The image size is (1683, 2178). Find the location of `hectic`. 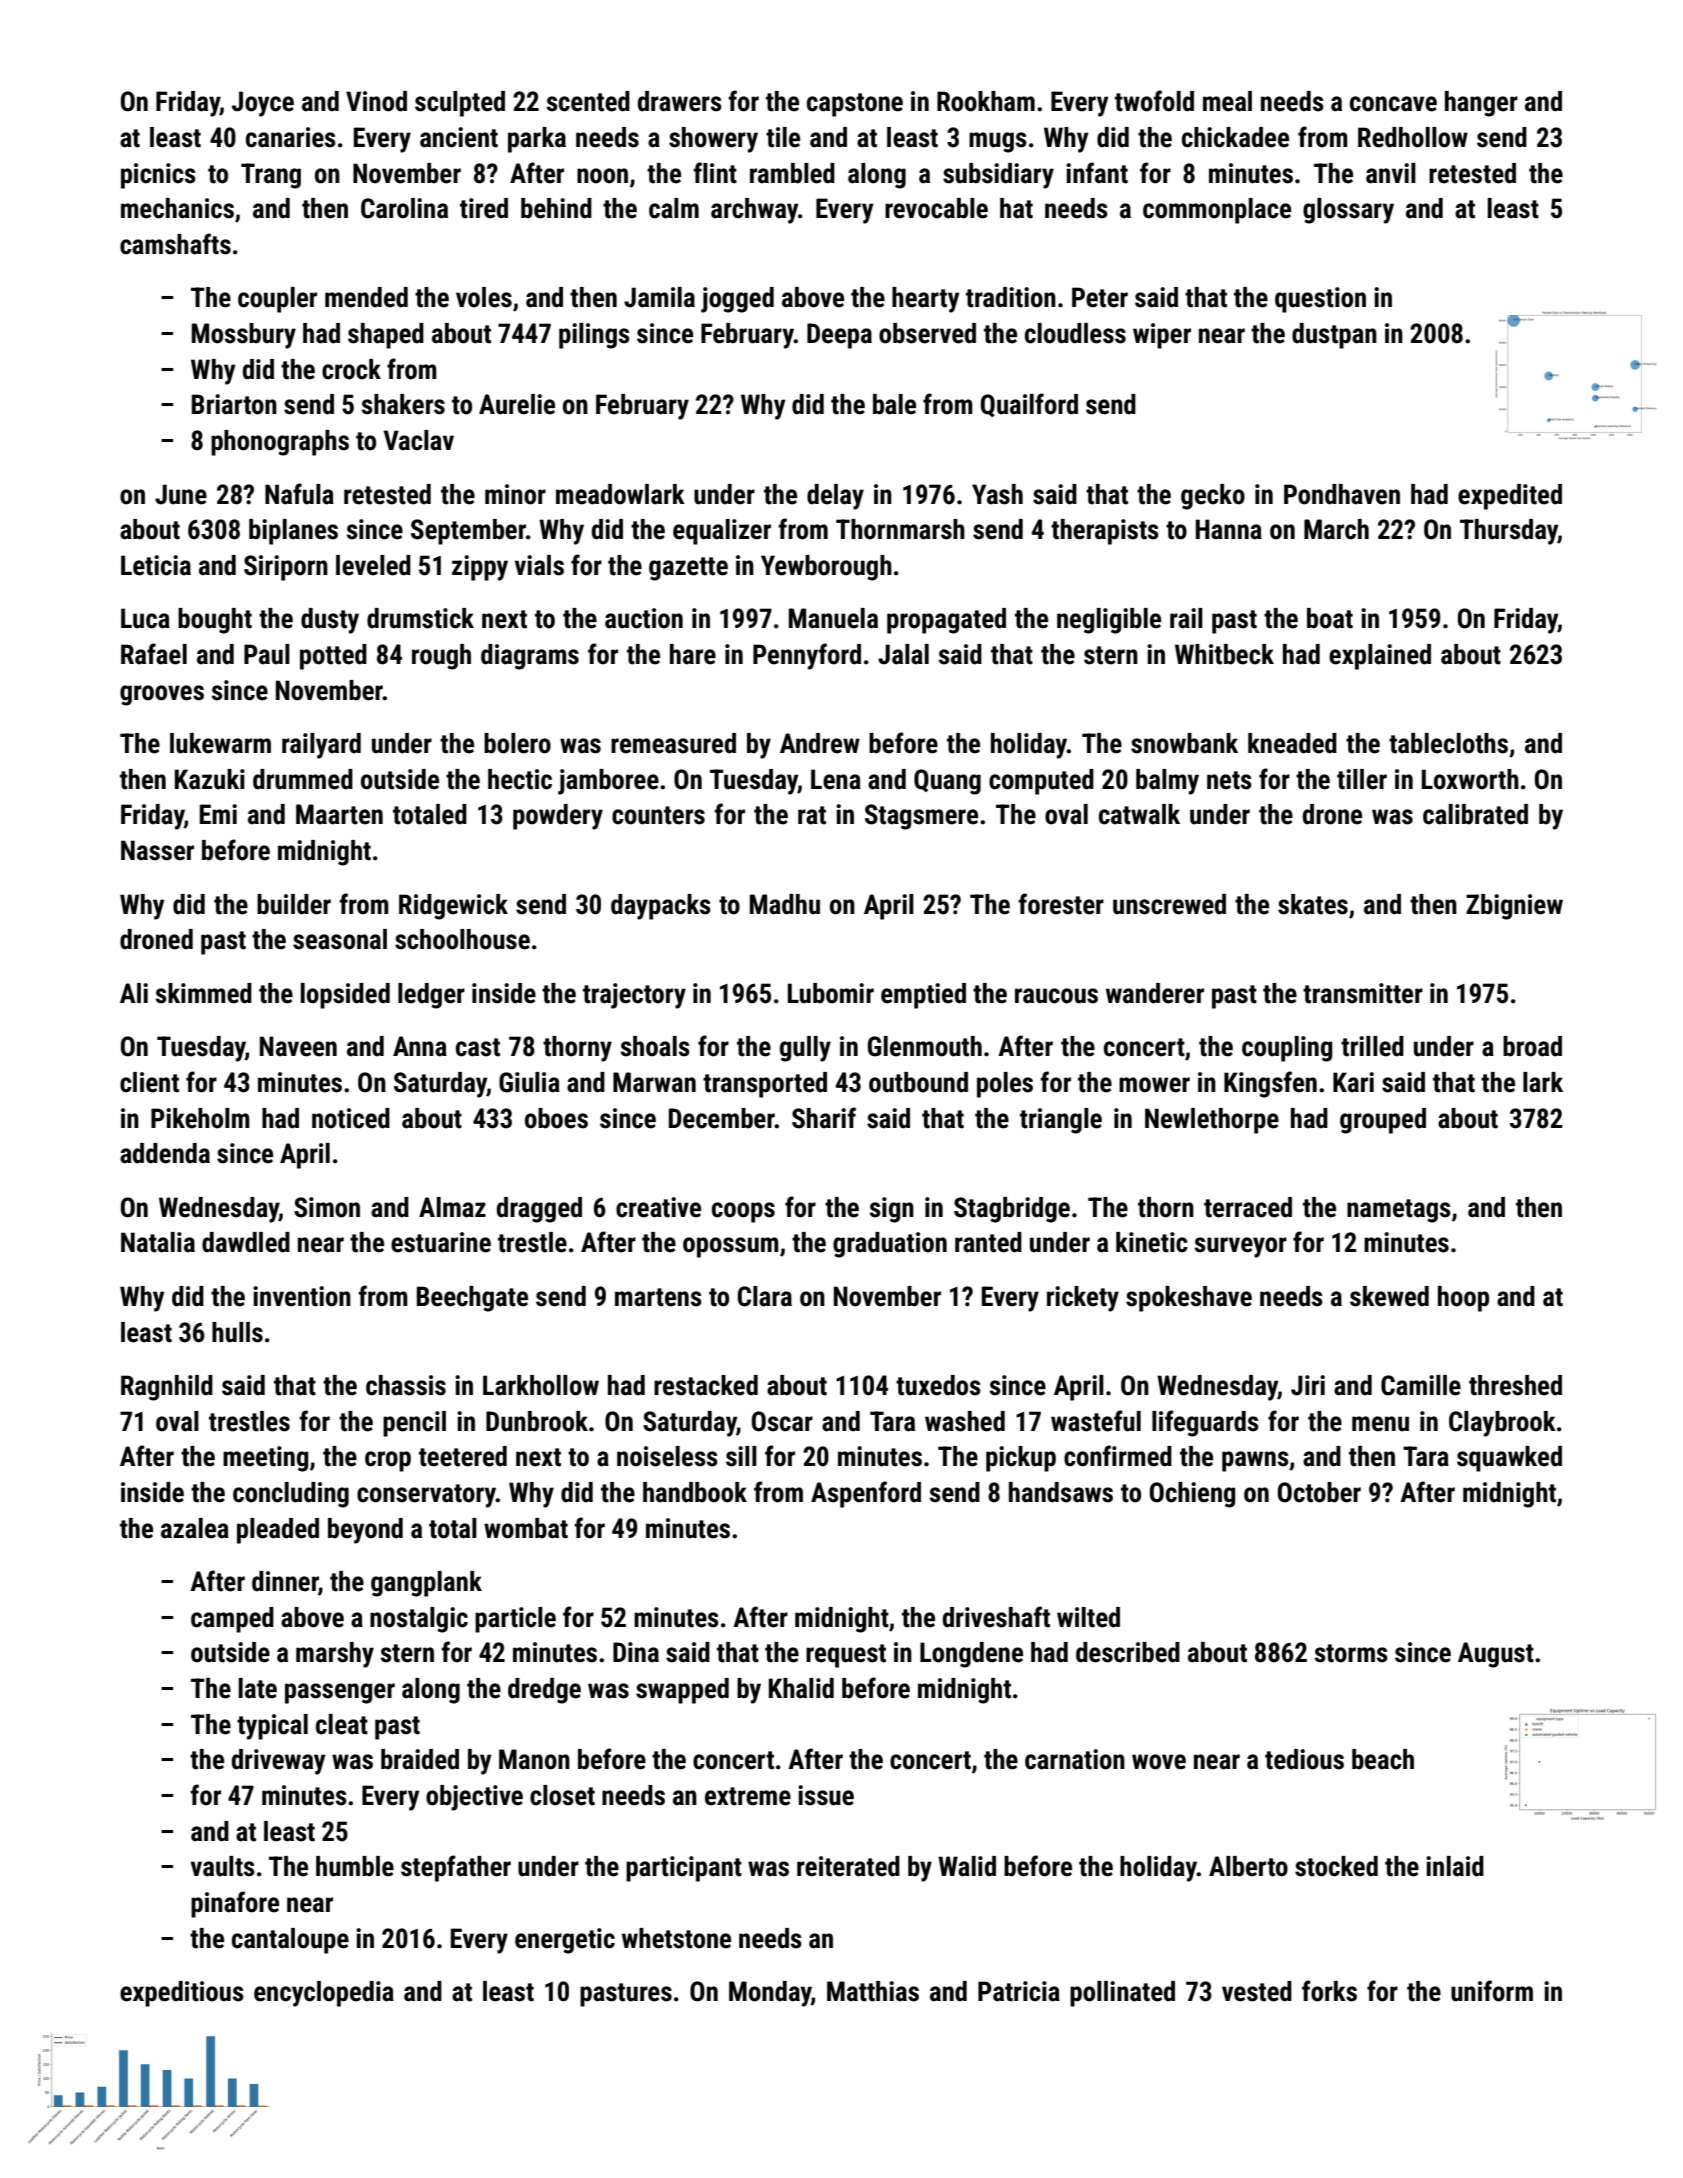

hectic is located at coordinates (520, 779).
